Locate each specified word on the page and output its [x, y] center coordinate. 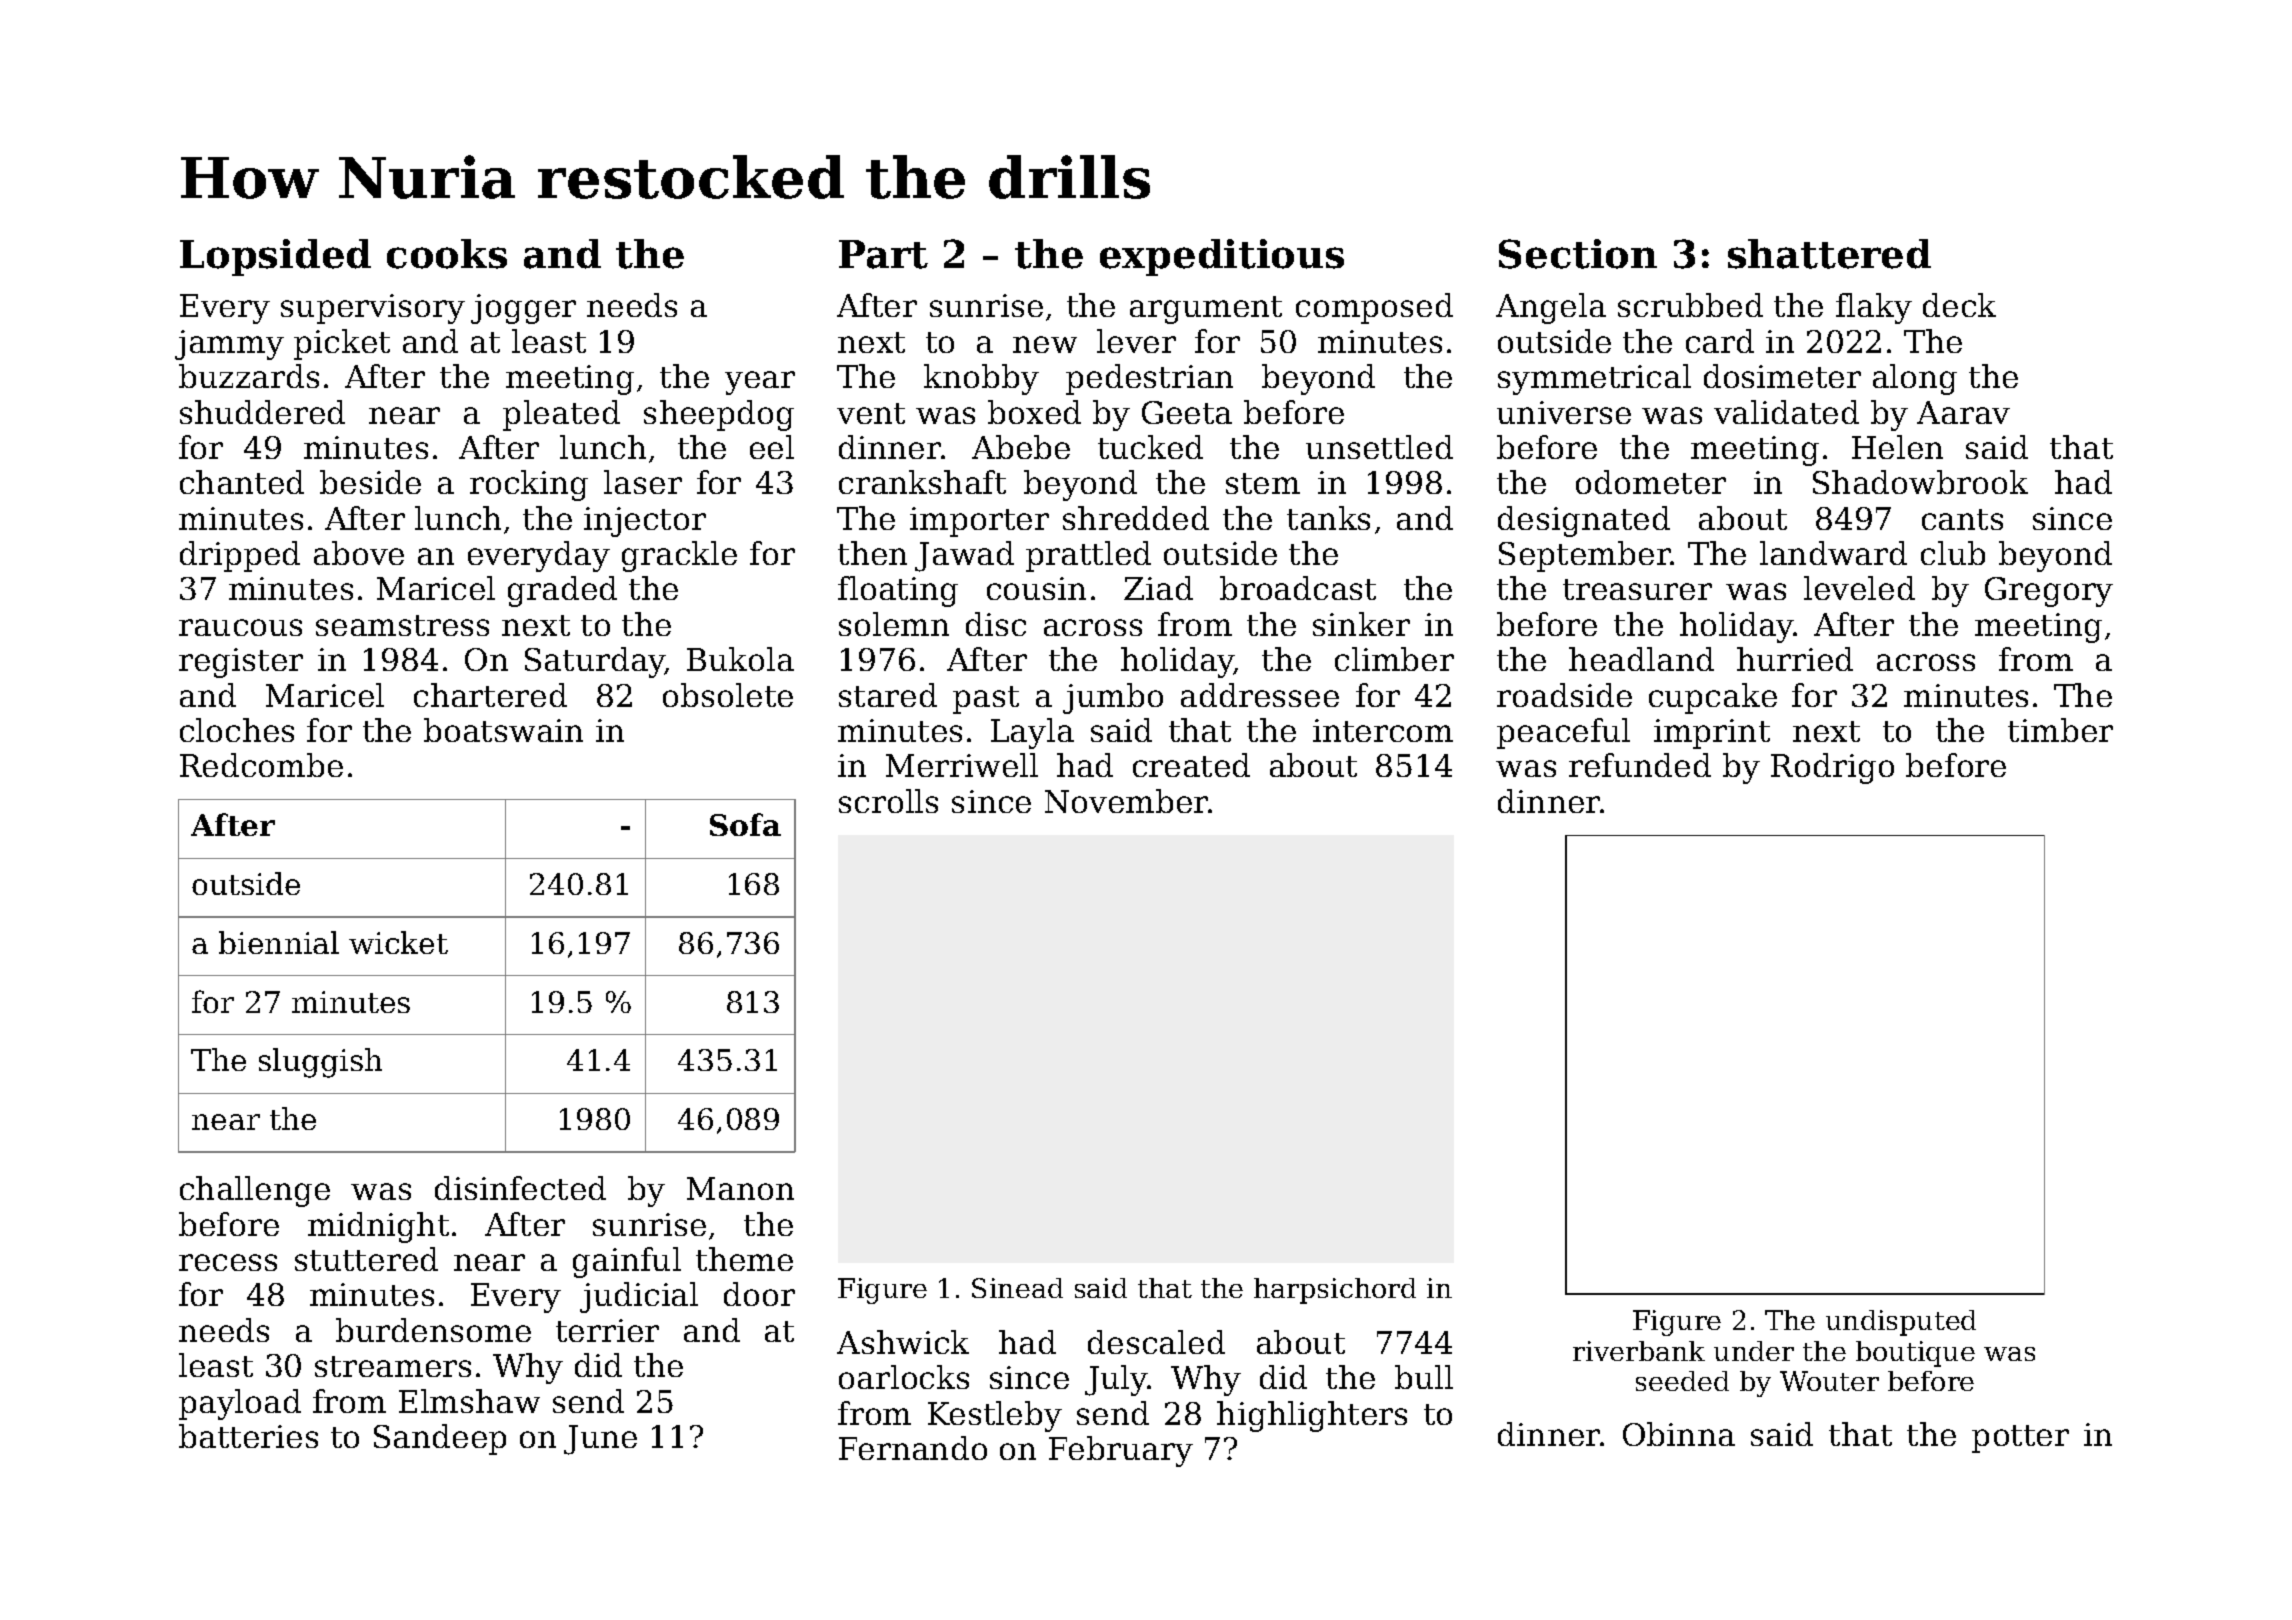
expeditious [1222, 257]
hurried [1795, 659]
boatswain [503, 730]
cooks [447, 254]
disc [996, 624]
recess [228, 1262]
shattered [1829, 254]
